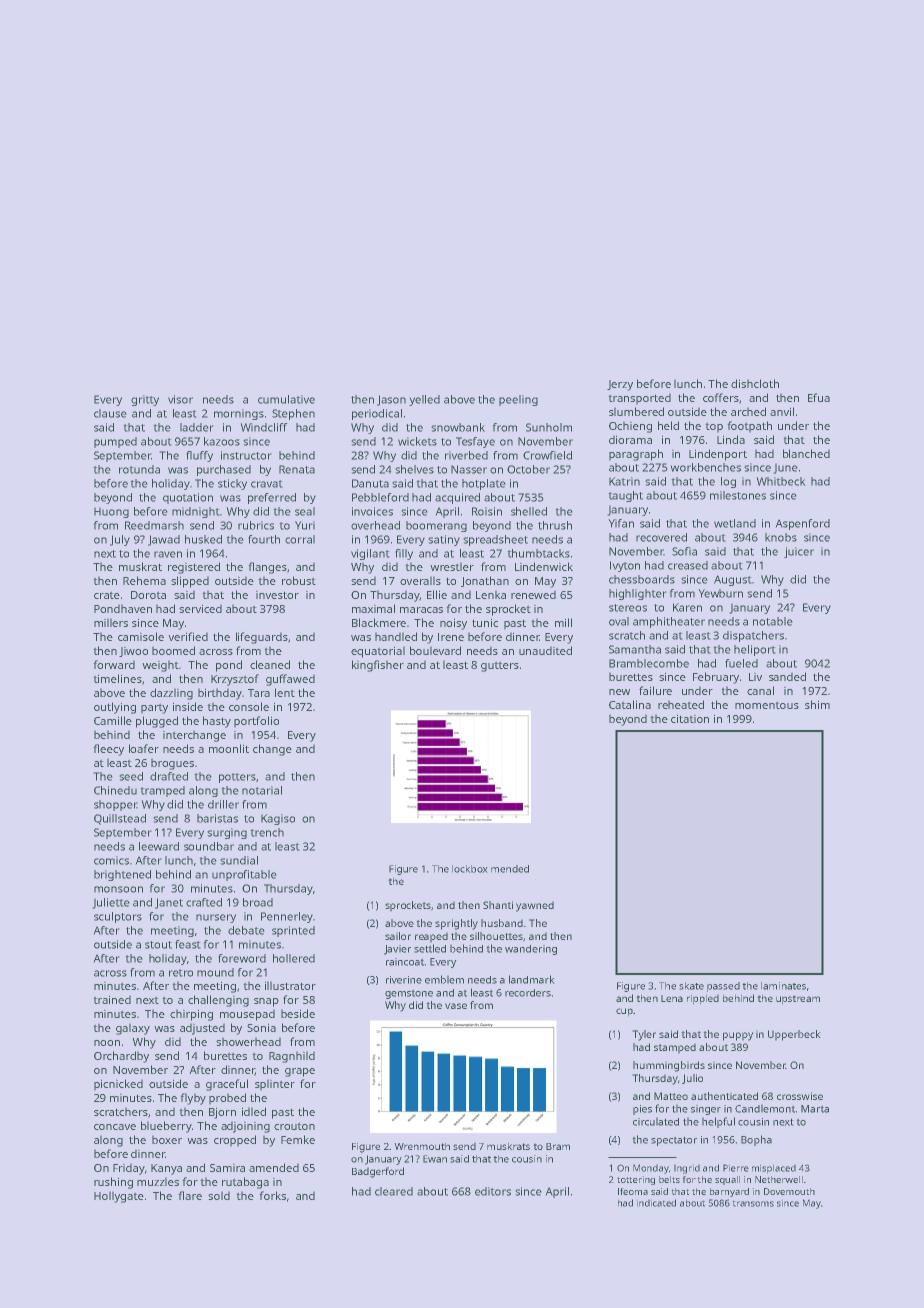  Describe the element at coordinates (470, 869) in the page. I see `lockbox` at that location.
